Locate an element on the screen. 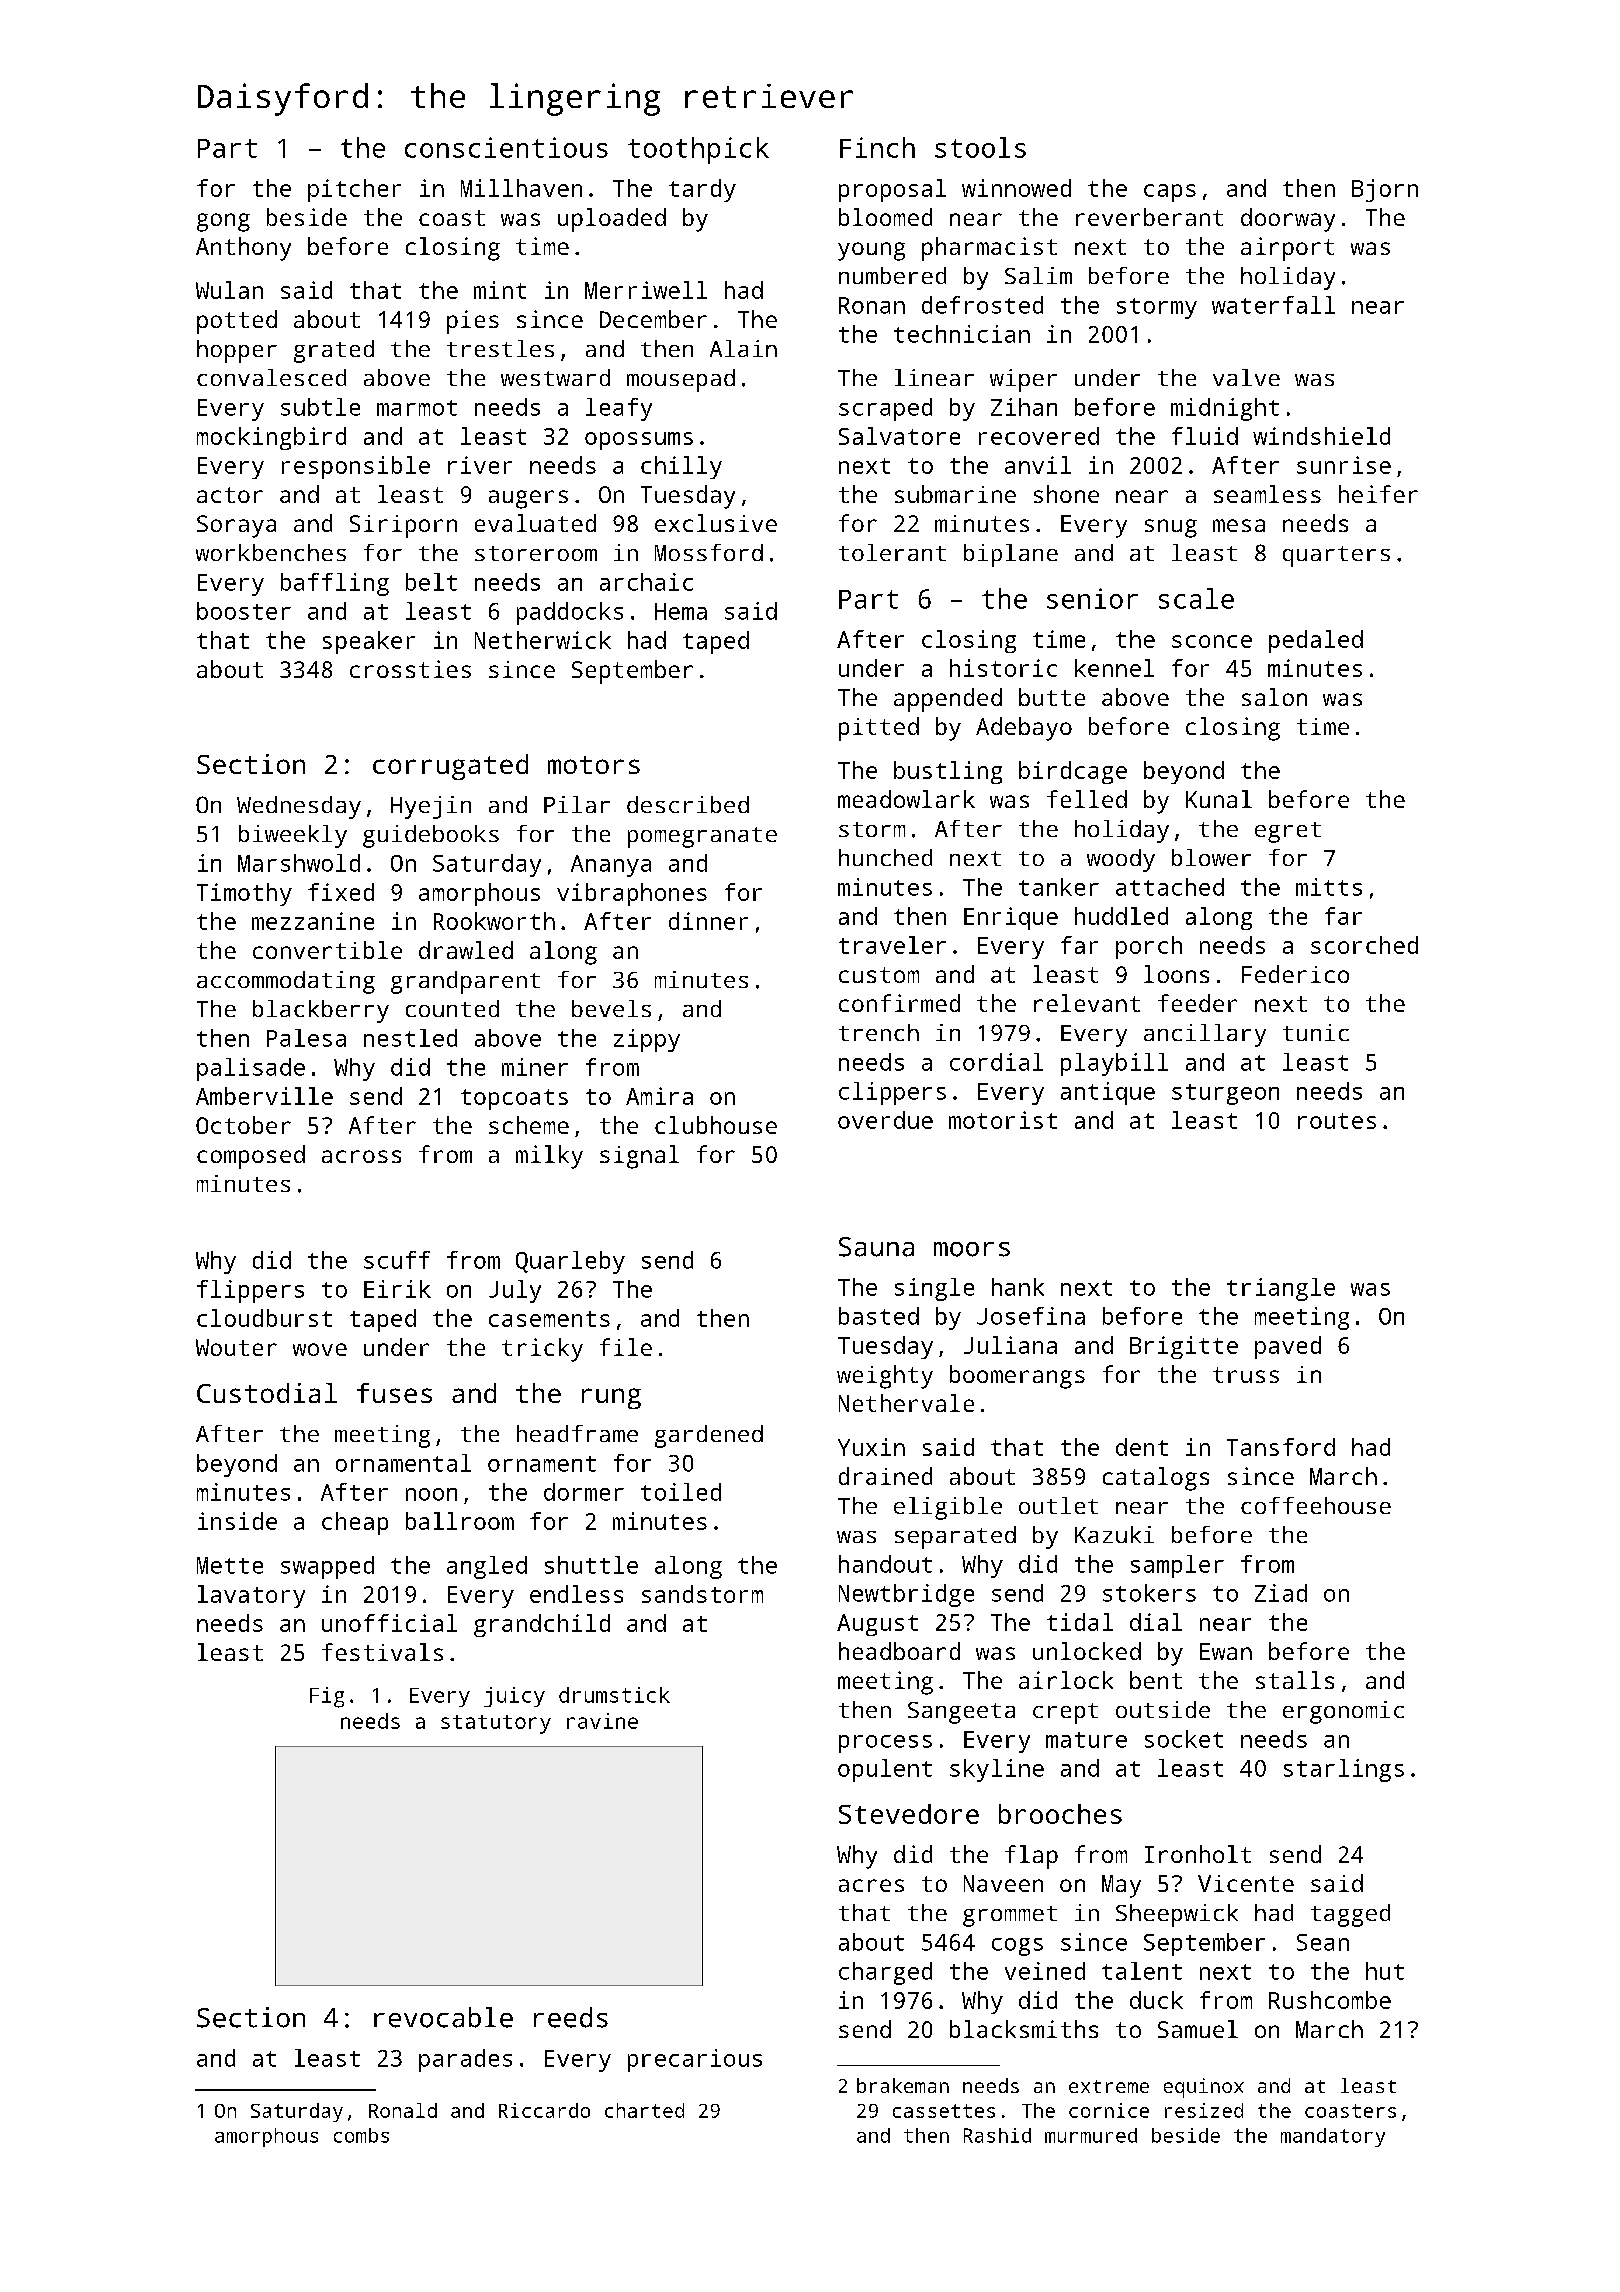  salon is located at coordinates (1274, 697).
